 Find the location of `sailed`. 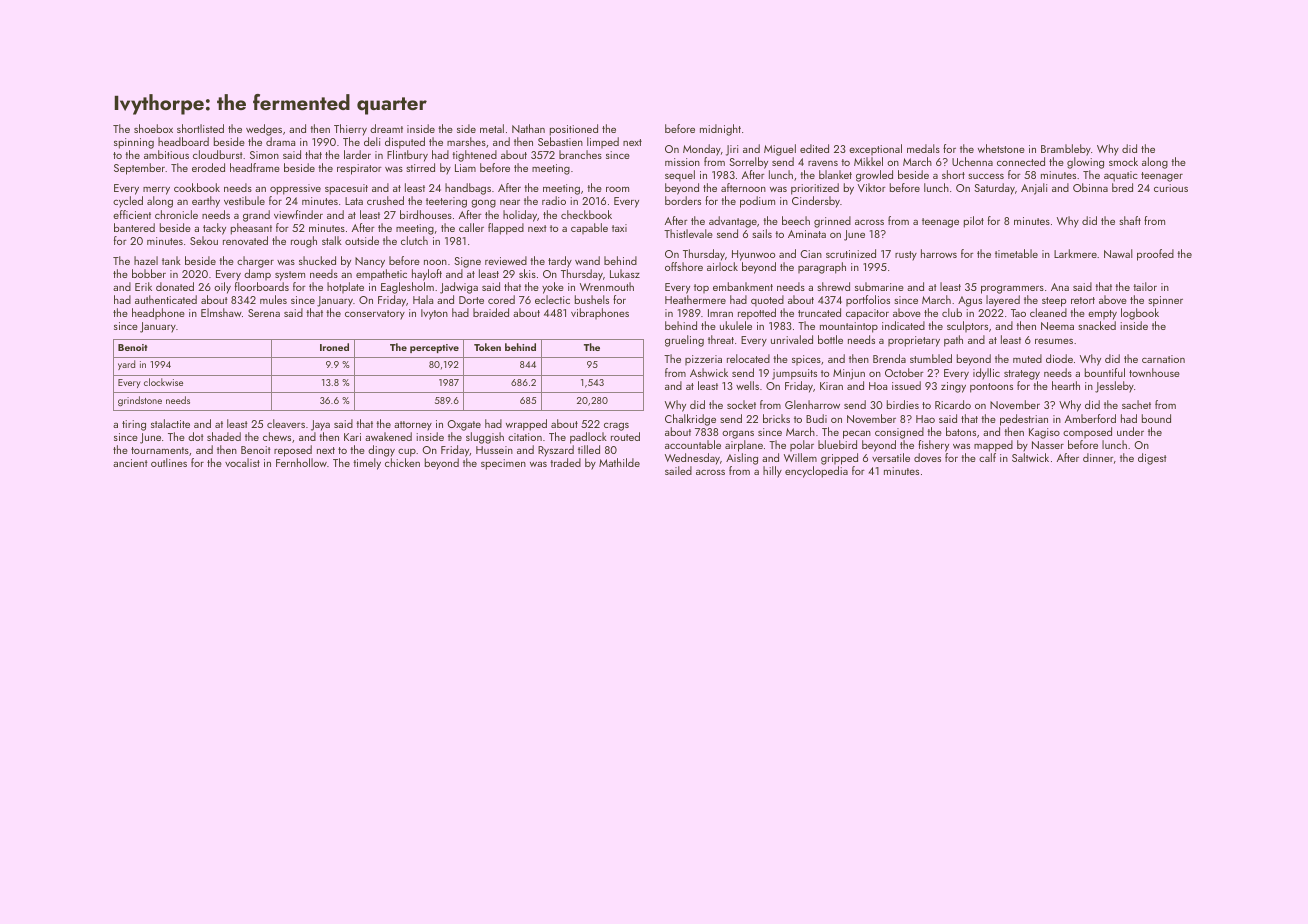

sailed is located at coordinates (678, 470).
